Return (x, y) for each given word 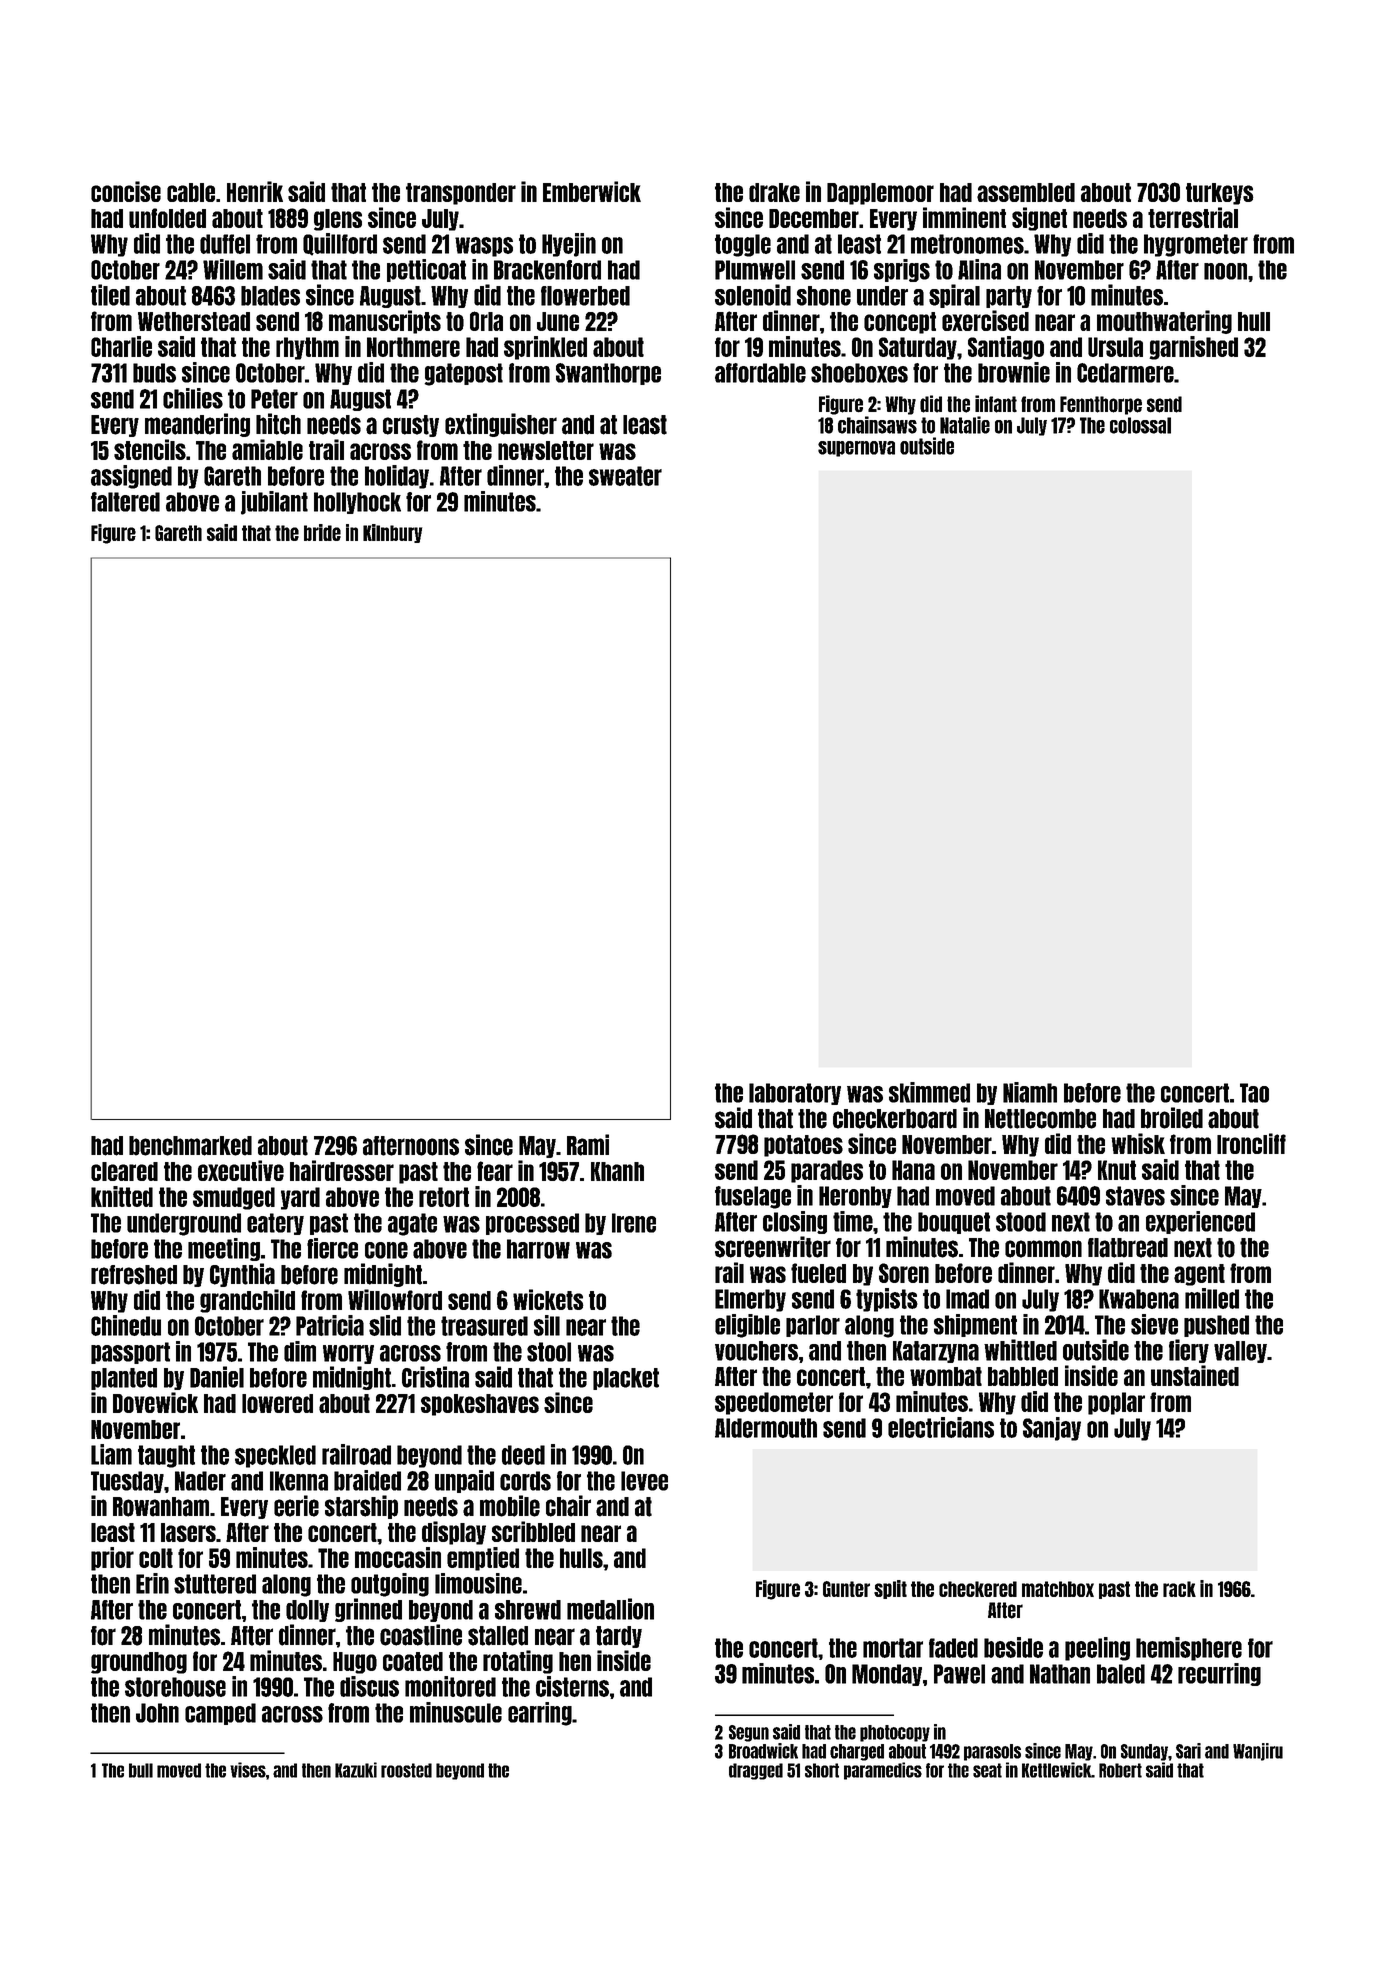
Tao (1254, 1093)
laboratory (795, 1094)
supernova (856, 449)
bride (322, 532)
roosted (406, 1770)
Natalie (965, 425)
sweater (625, 476)
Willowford (395, 1299)
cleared (124, 1171)
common (1043, 1249)
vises (248, 1770)
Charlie (121, 346)
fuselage (753, 1197)
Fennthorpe (1101, 405)
